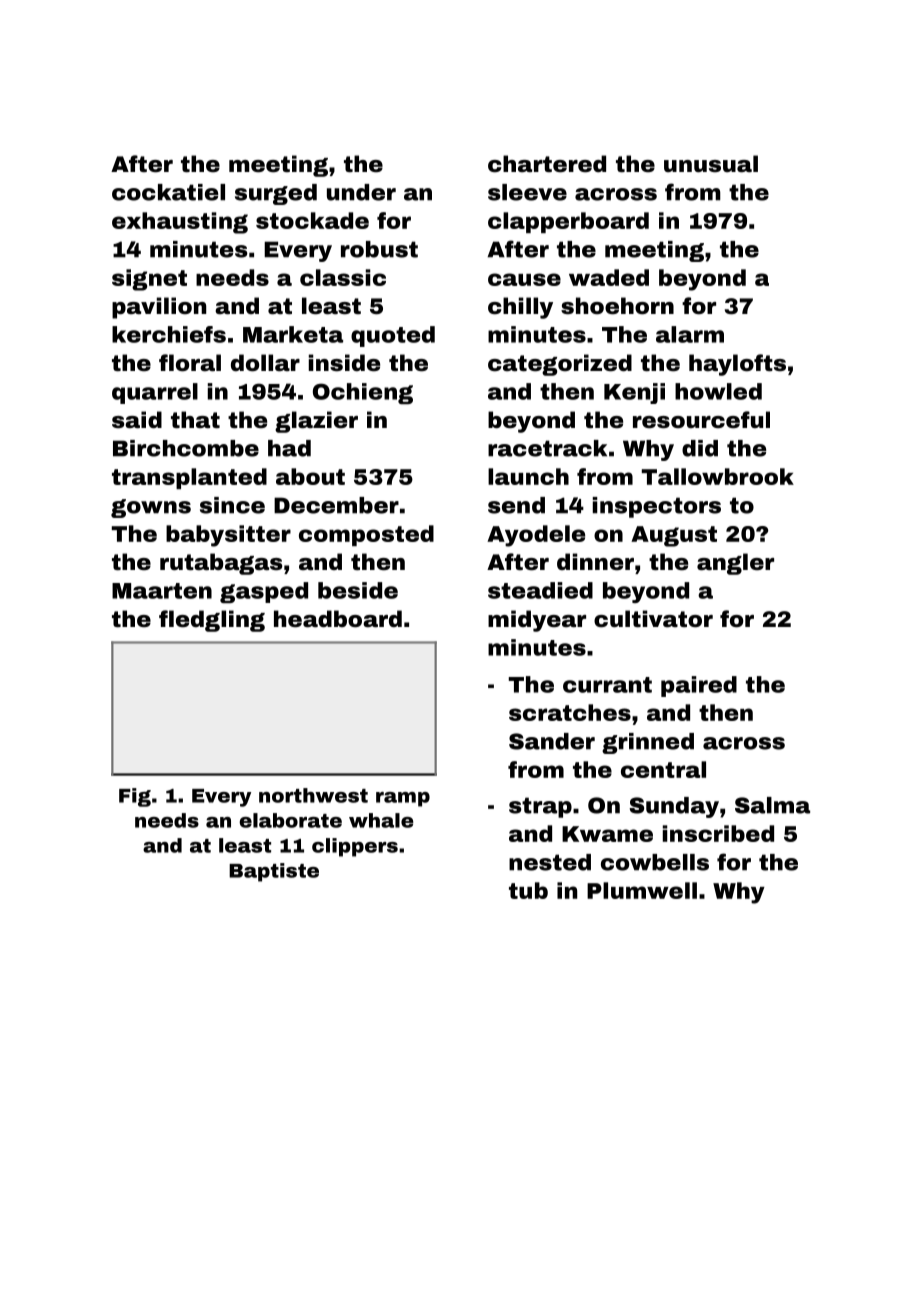 The image size is (924, 1311). Describe the element at coordinates (212, 621) in the screenshot. I see `fledgling` at that location.
